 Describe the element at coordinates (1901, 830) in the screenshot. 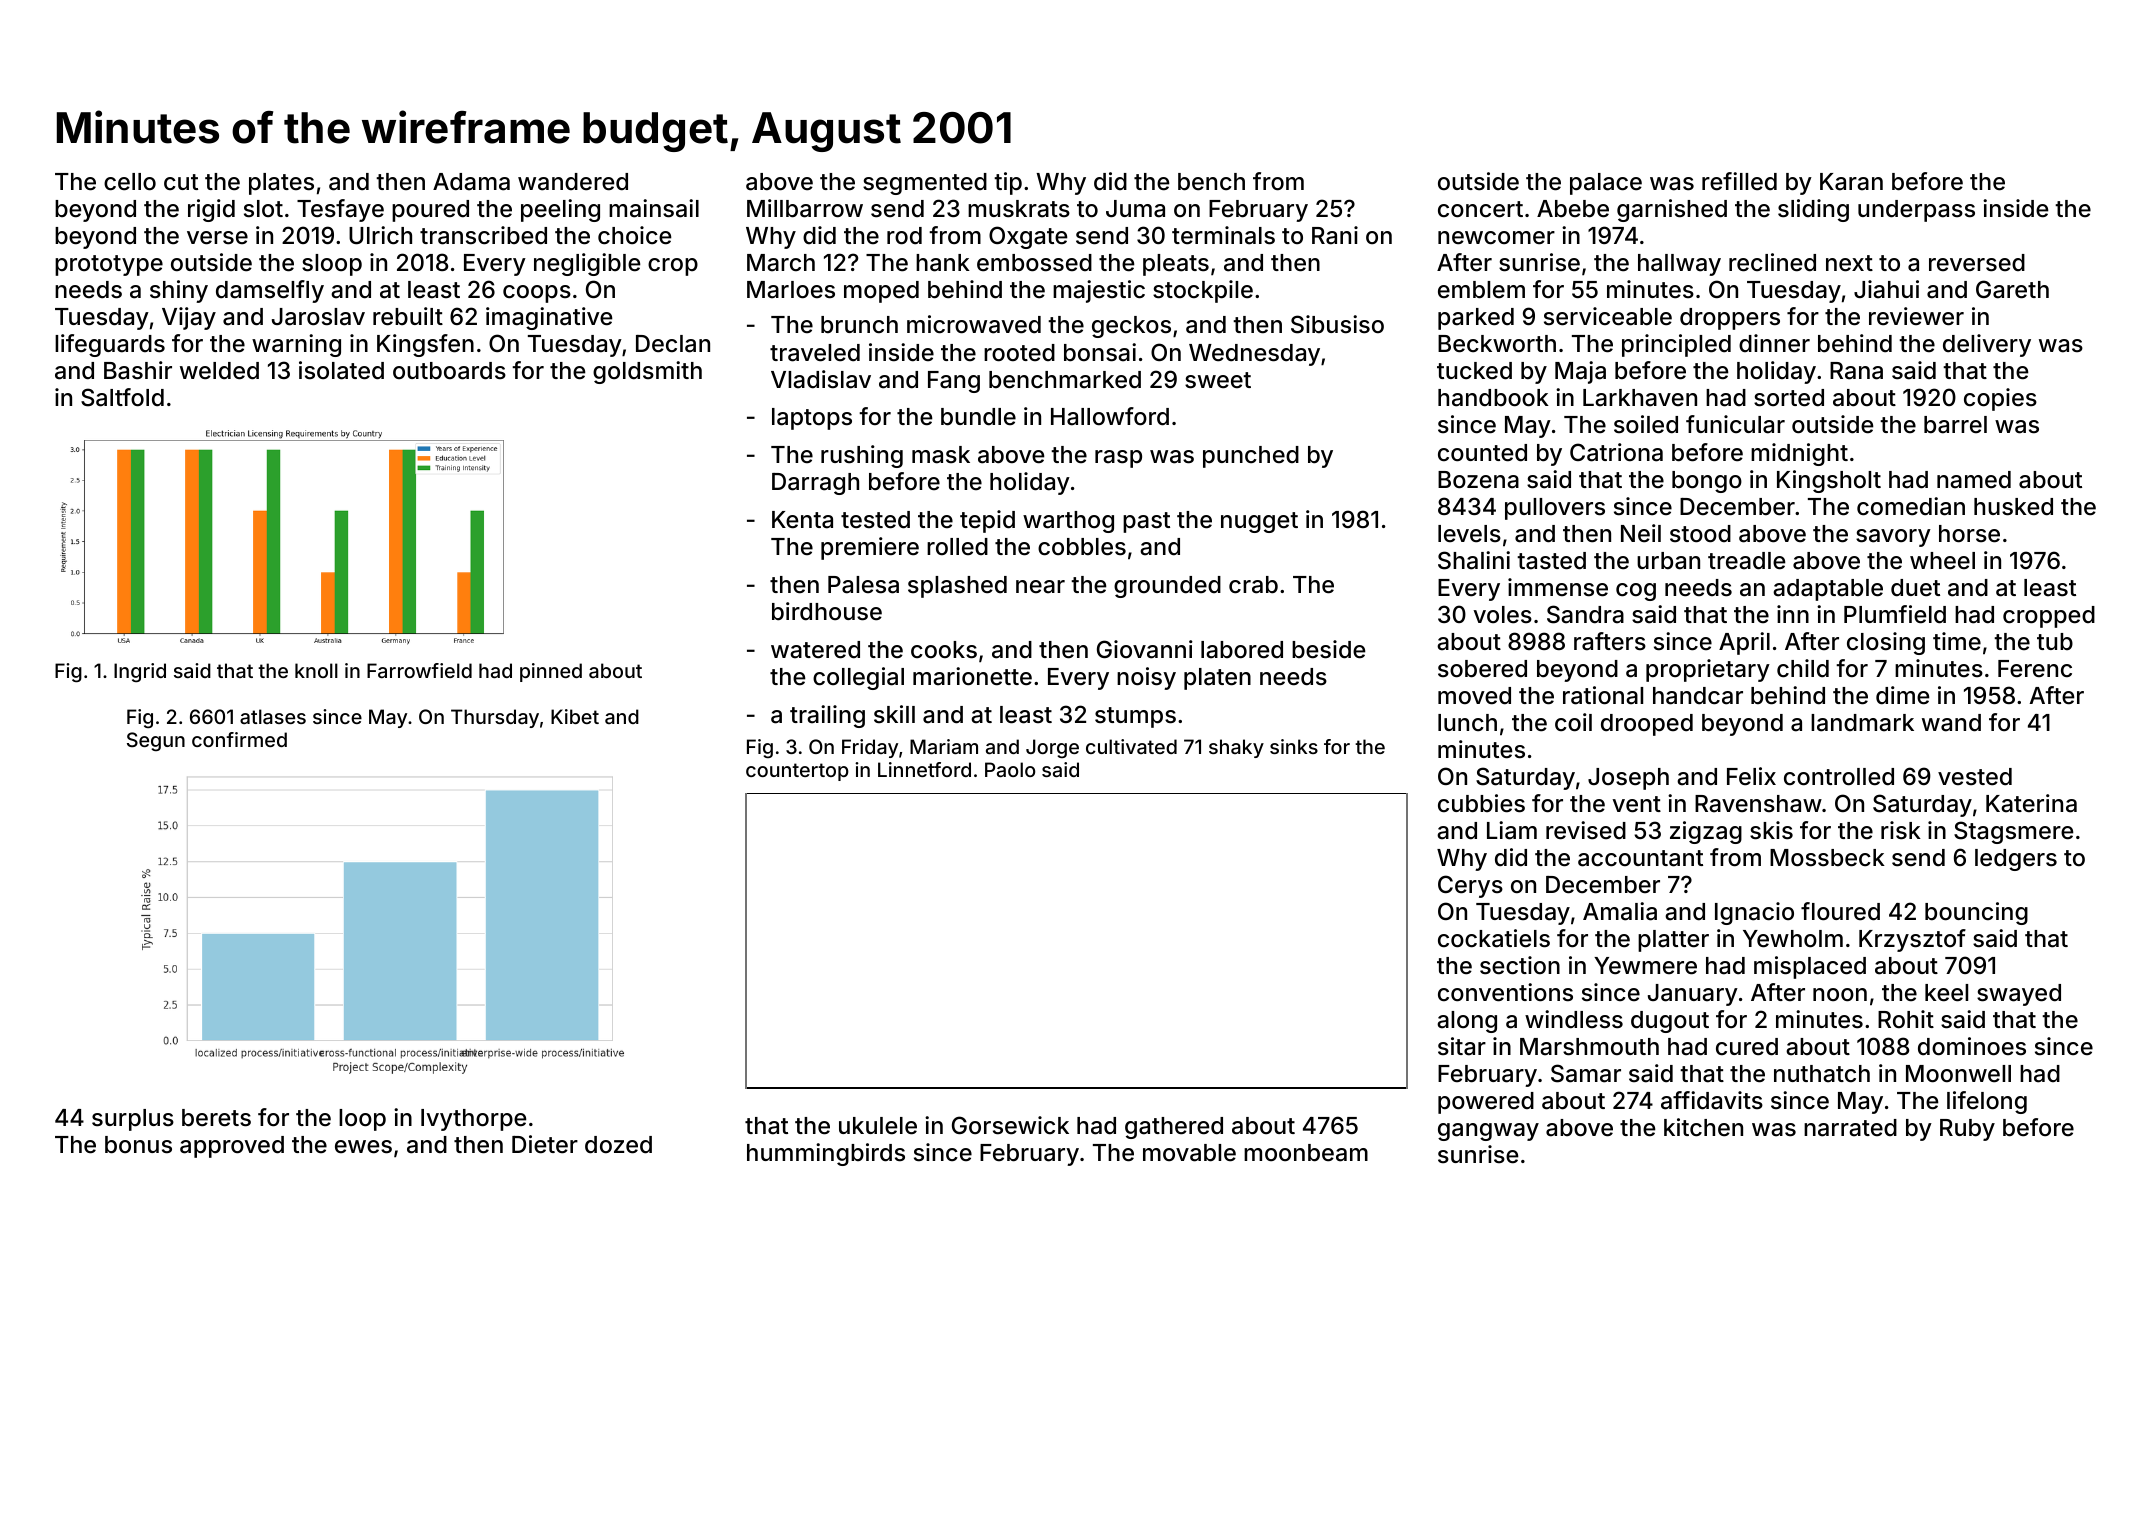

I see `risk` at that location.
